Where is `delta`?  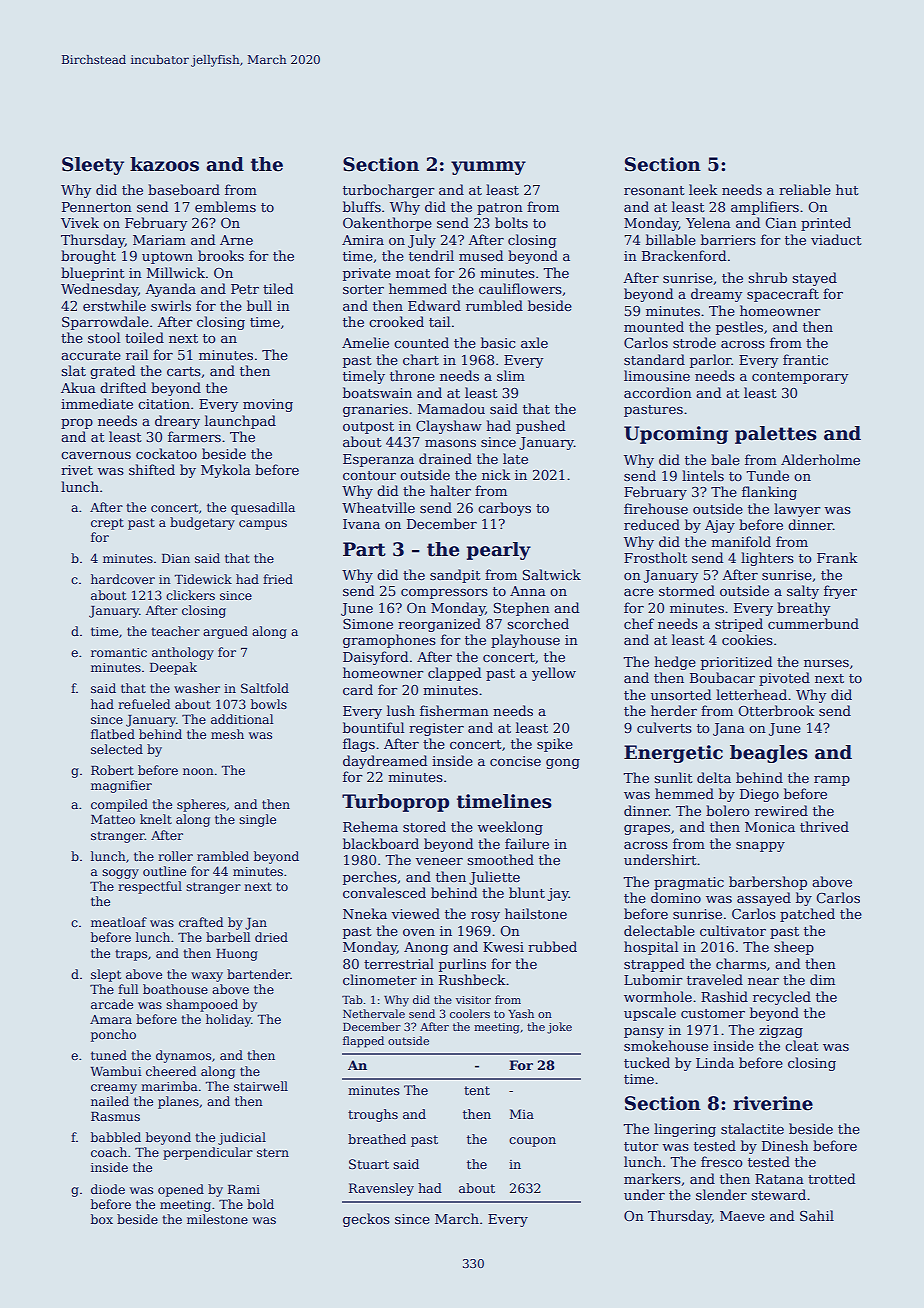
delta is located at coordinates (714, 777).
